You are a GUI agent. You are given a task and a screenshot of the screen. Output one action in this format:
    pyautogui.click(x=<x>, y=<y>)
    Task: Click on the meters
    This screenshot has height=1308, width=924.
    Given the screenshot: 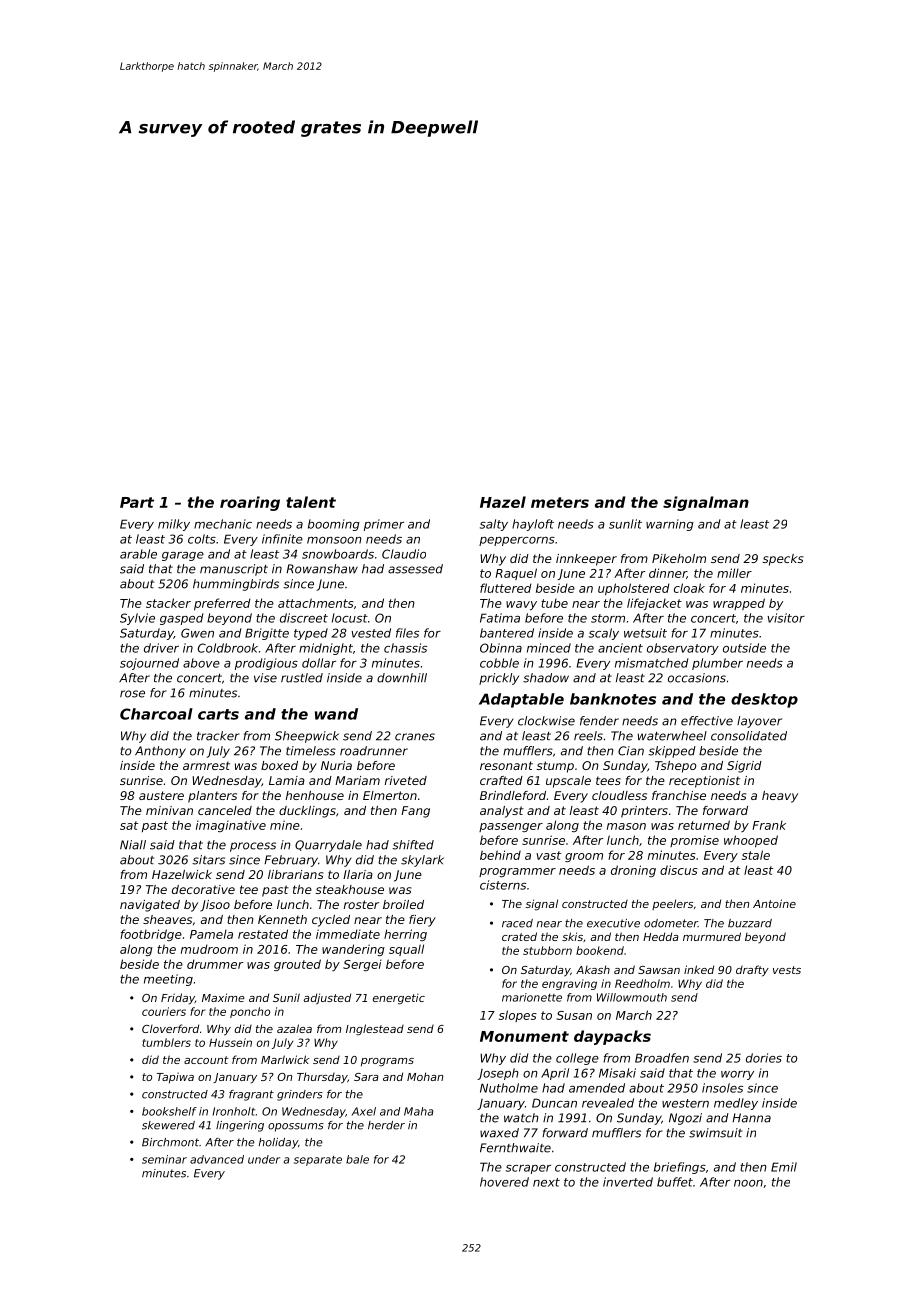 What is the action you would take?
    pyautogui.click(x=560, y=502)
